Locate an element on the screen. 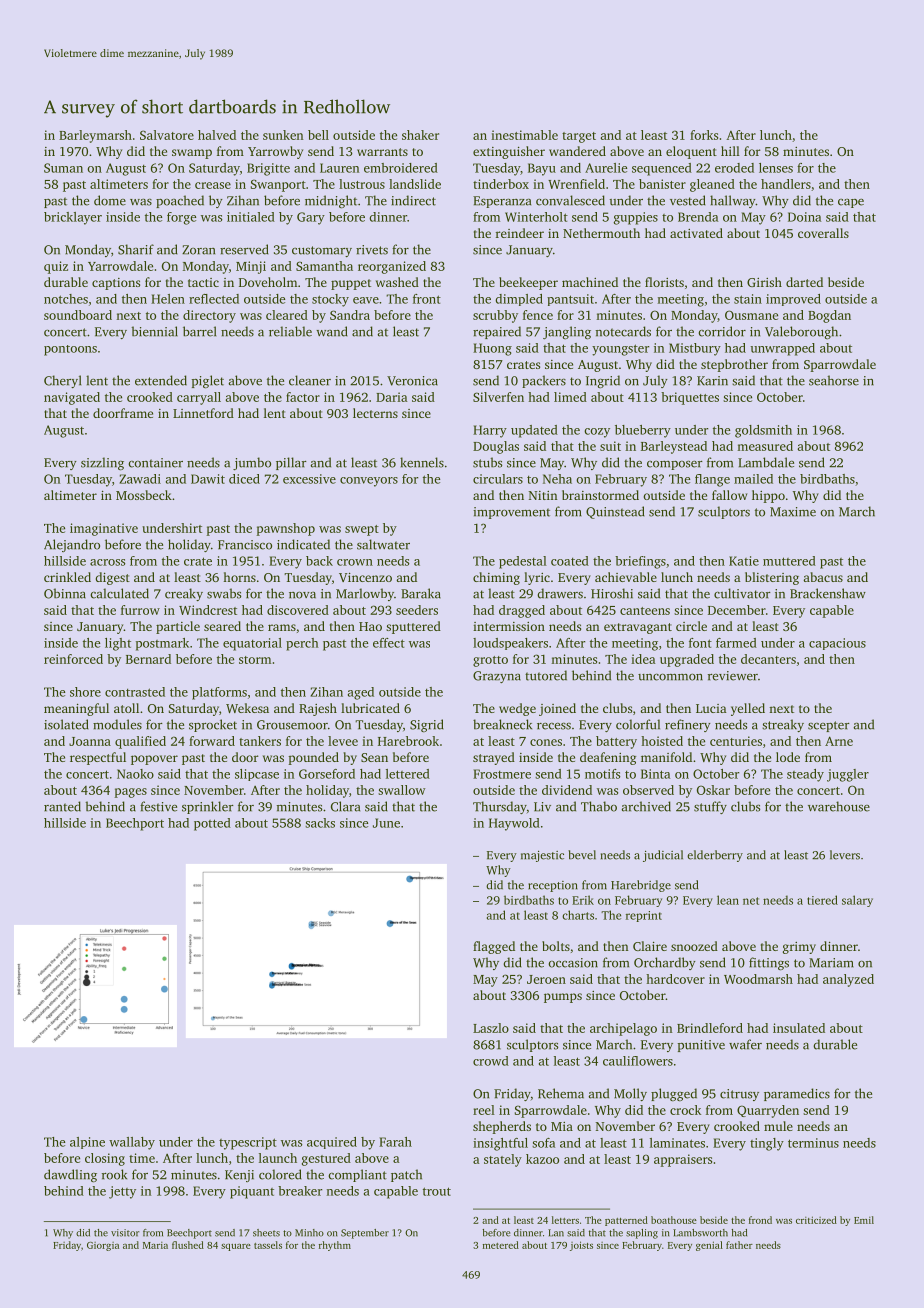  lenses is located at coordinates (776, 168).
